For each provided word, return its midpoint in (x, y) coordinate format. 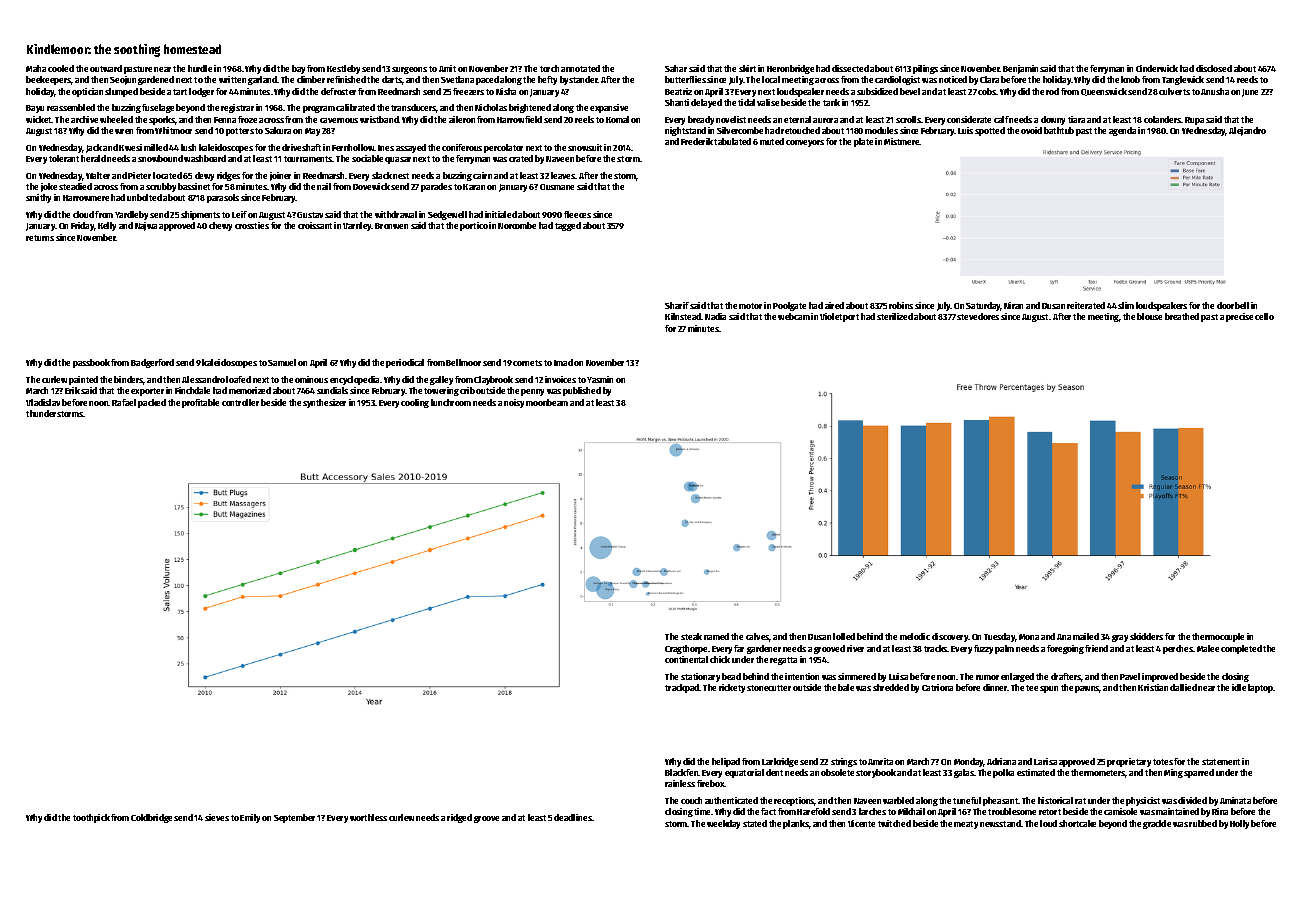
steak (691, 636)
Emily (250, 818)
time (703, 811)
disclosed (1214, 68)
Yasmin (600, 379)
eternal (797, 119)
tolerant (64, 158)
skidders (1146, 636)
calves (758, 637)
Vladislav (43, 402)
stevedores (978, 316)
